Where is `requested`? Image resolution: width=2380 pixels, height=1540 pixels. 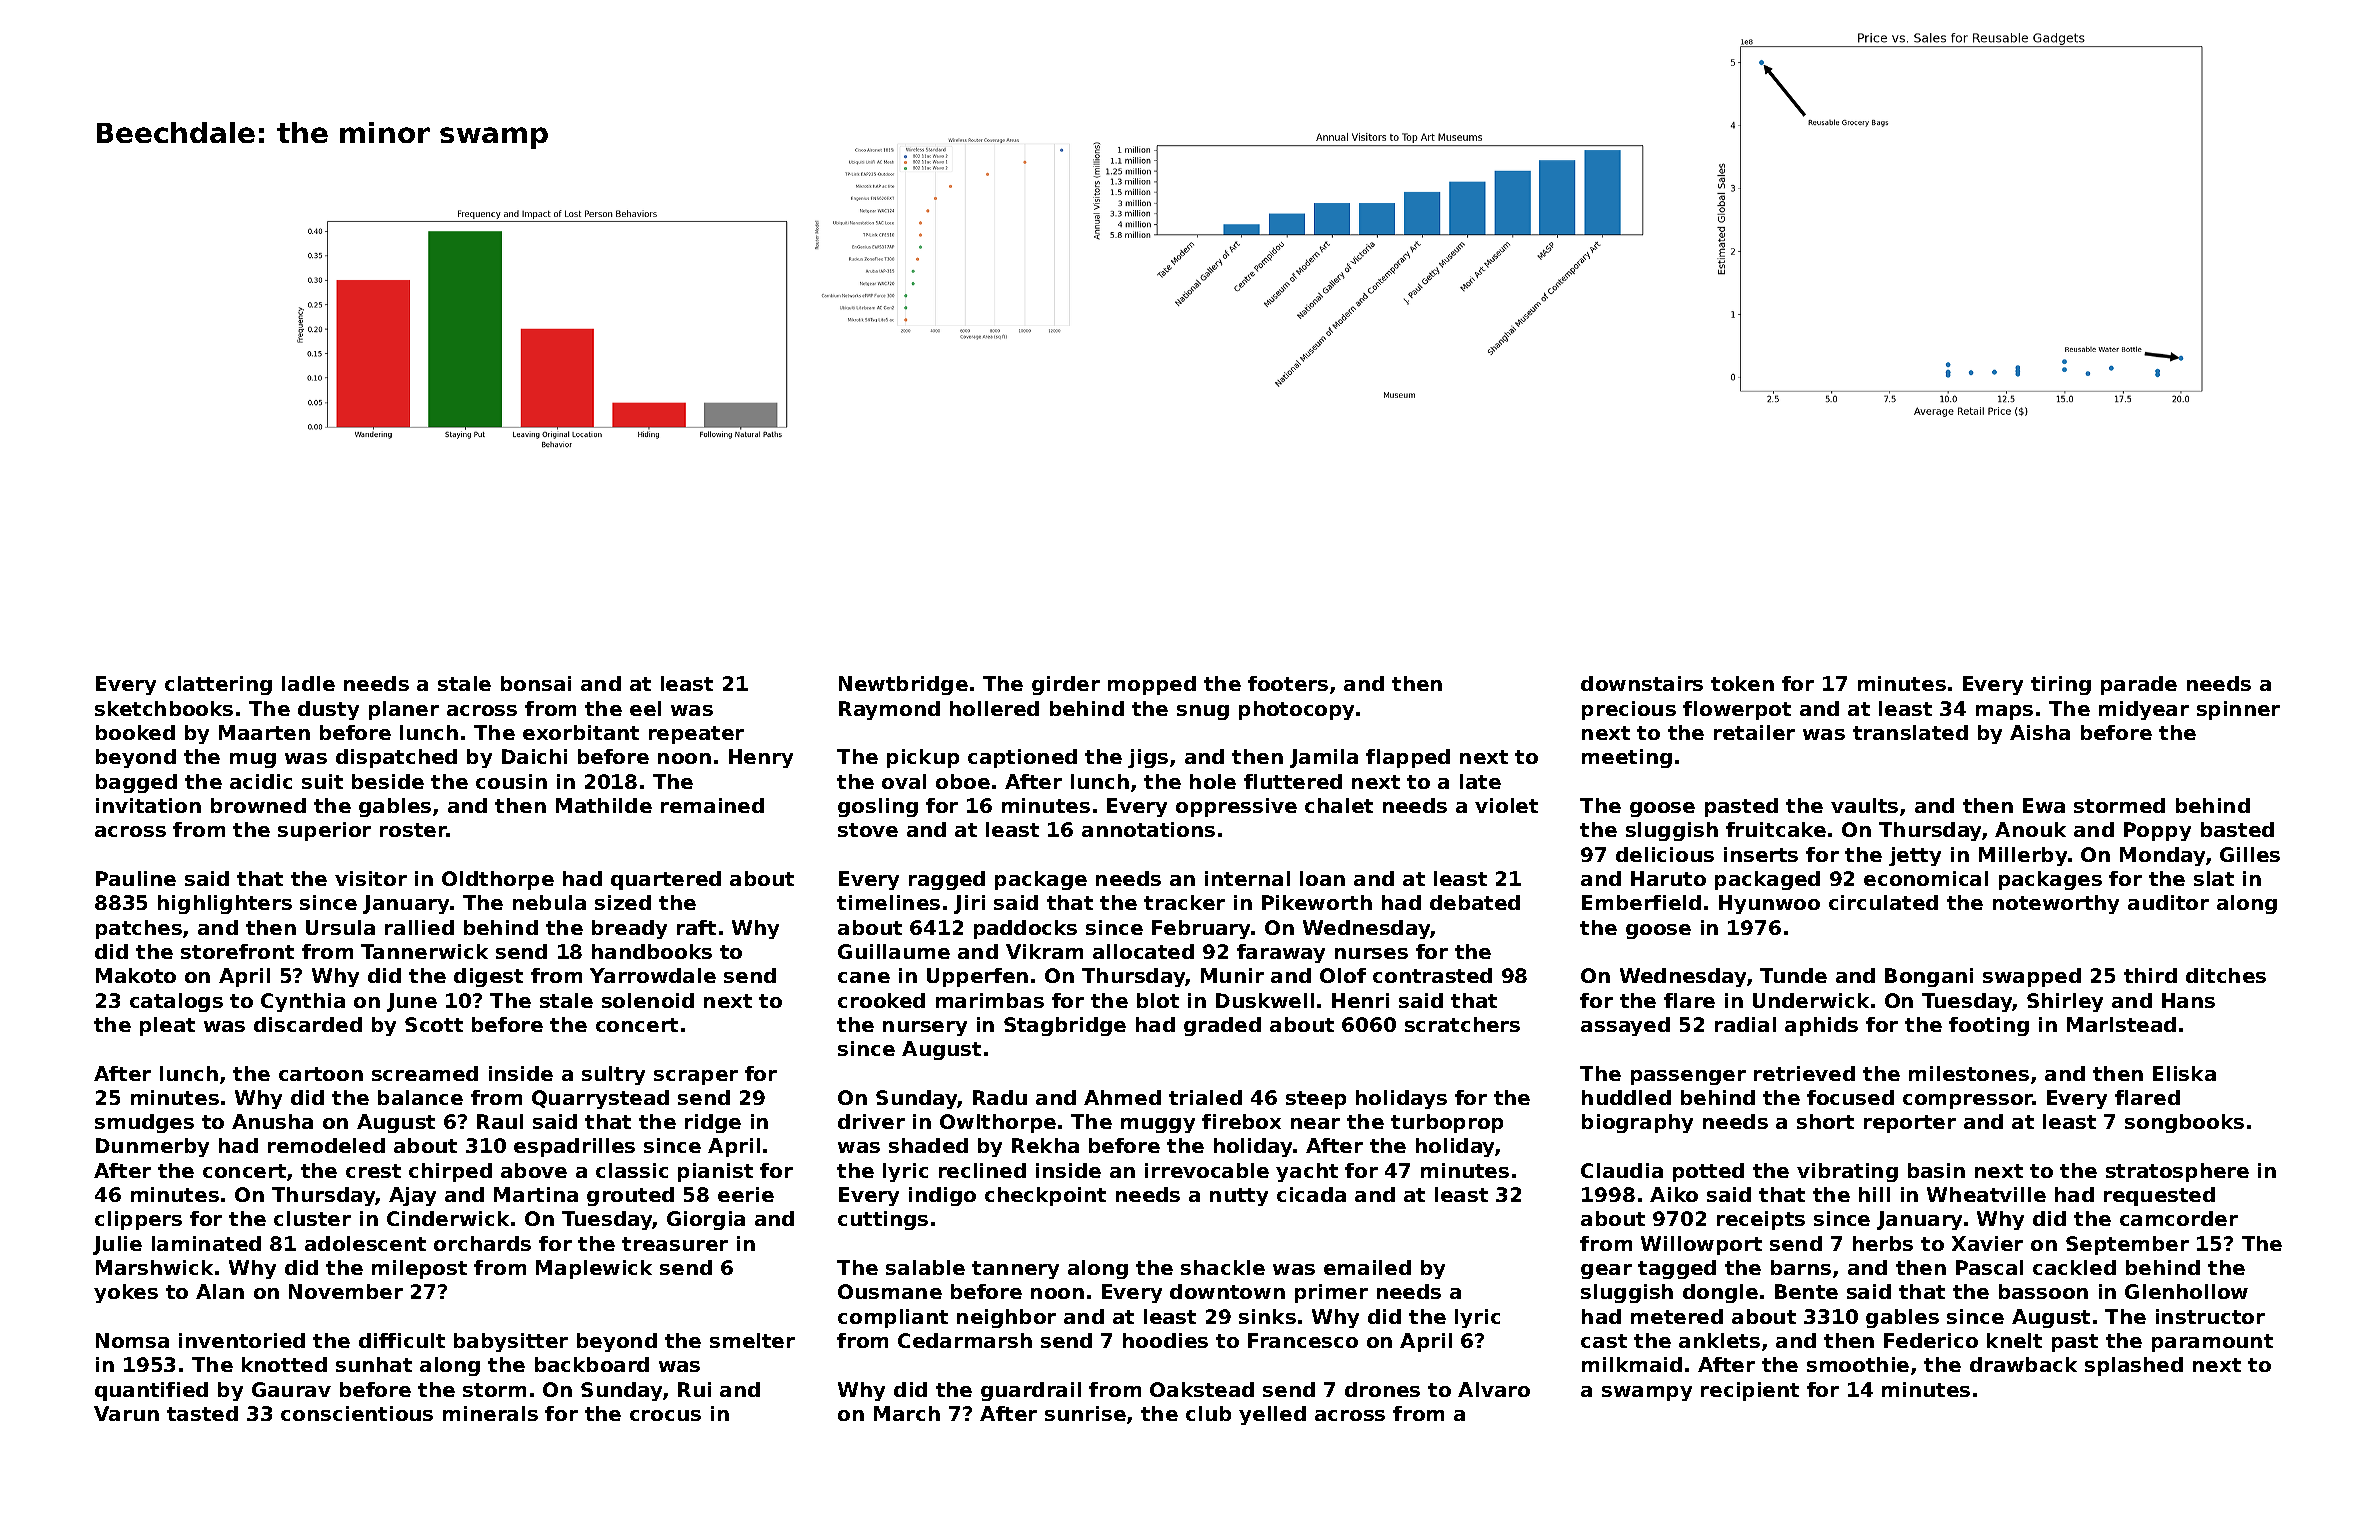
requested is located at coordinates (2159, 1196).
